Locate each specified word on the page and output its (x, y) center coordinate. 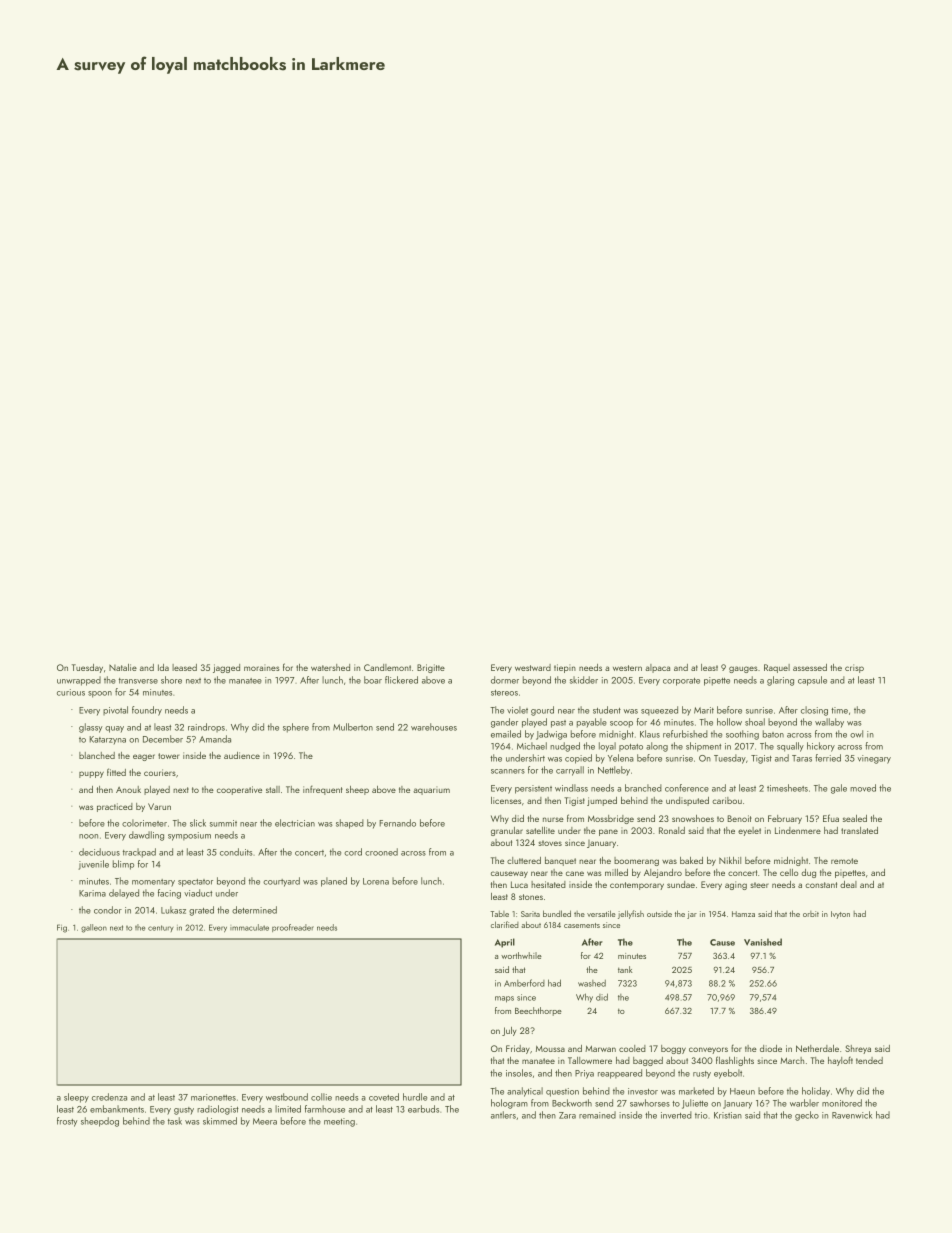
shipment (703, 747)
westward (533, 667)
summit (223, 823)
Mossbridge (611, 819)
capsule (812, 681)
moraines (262, 667)
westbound (287, 1097)
